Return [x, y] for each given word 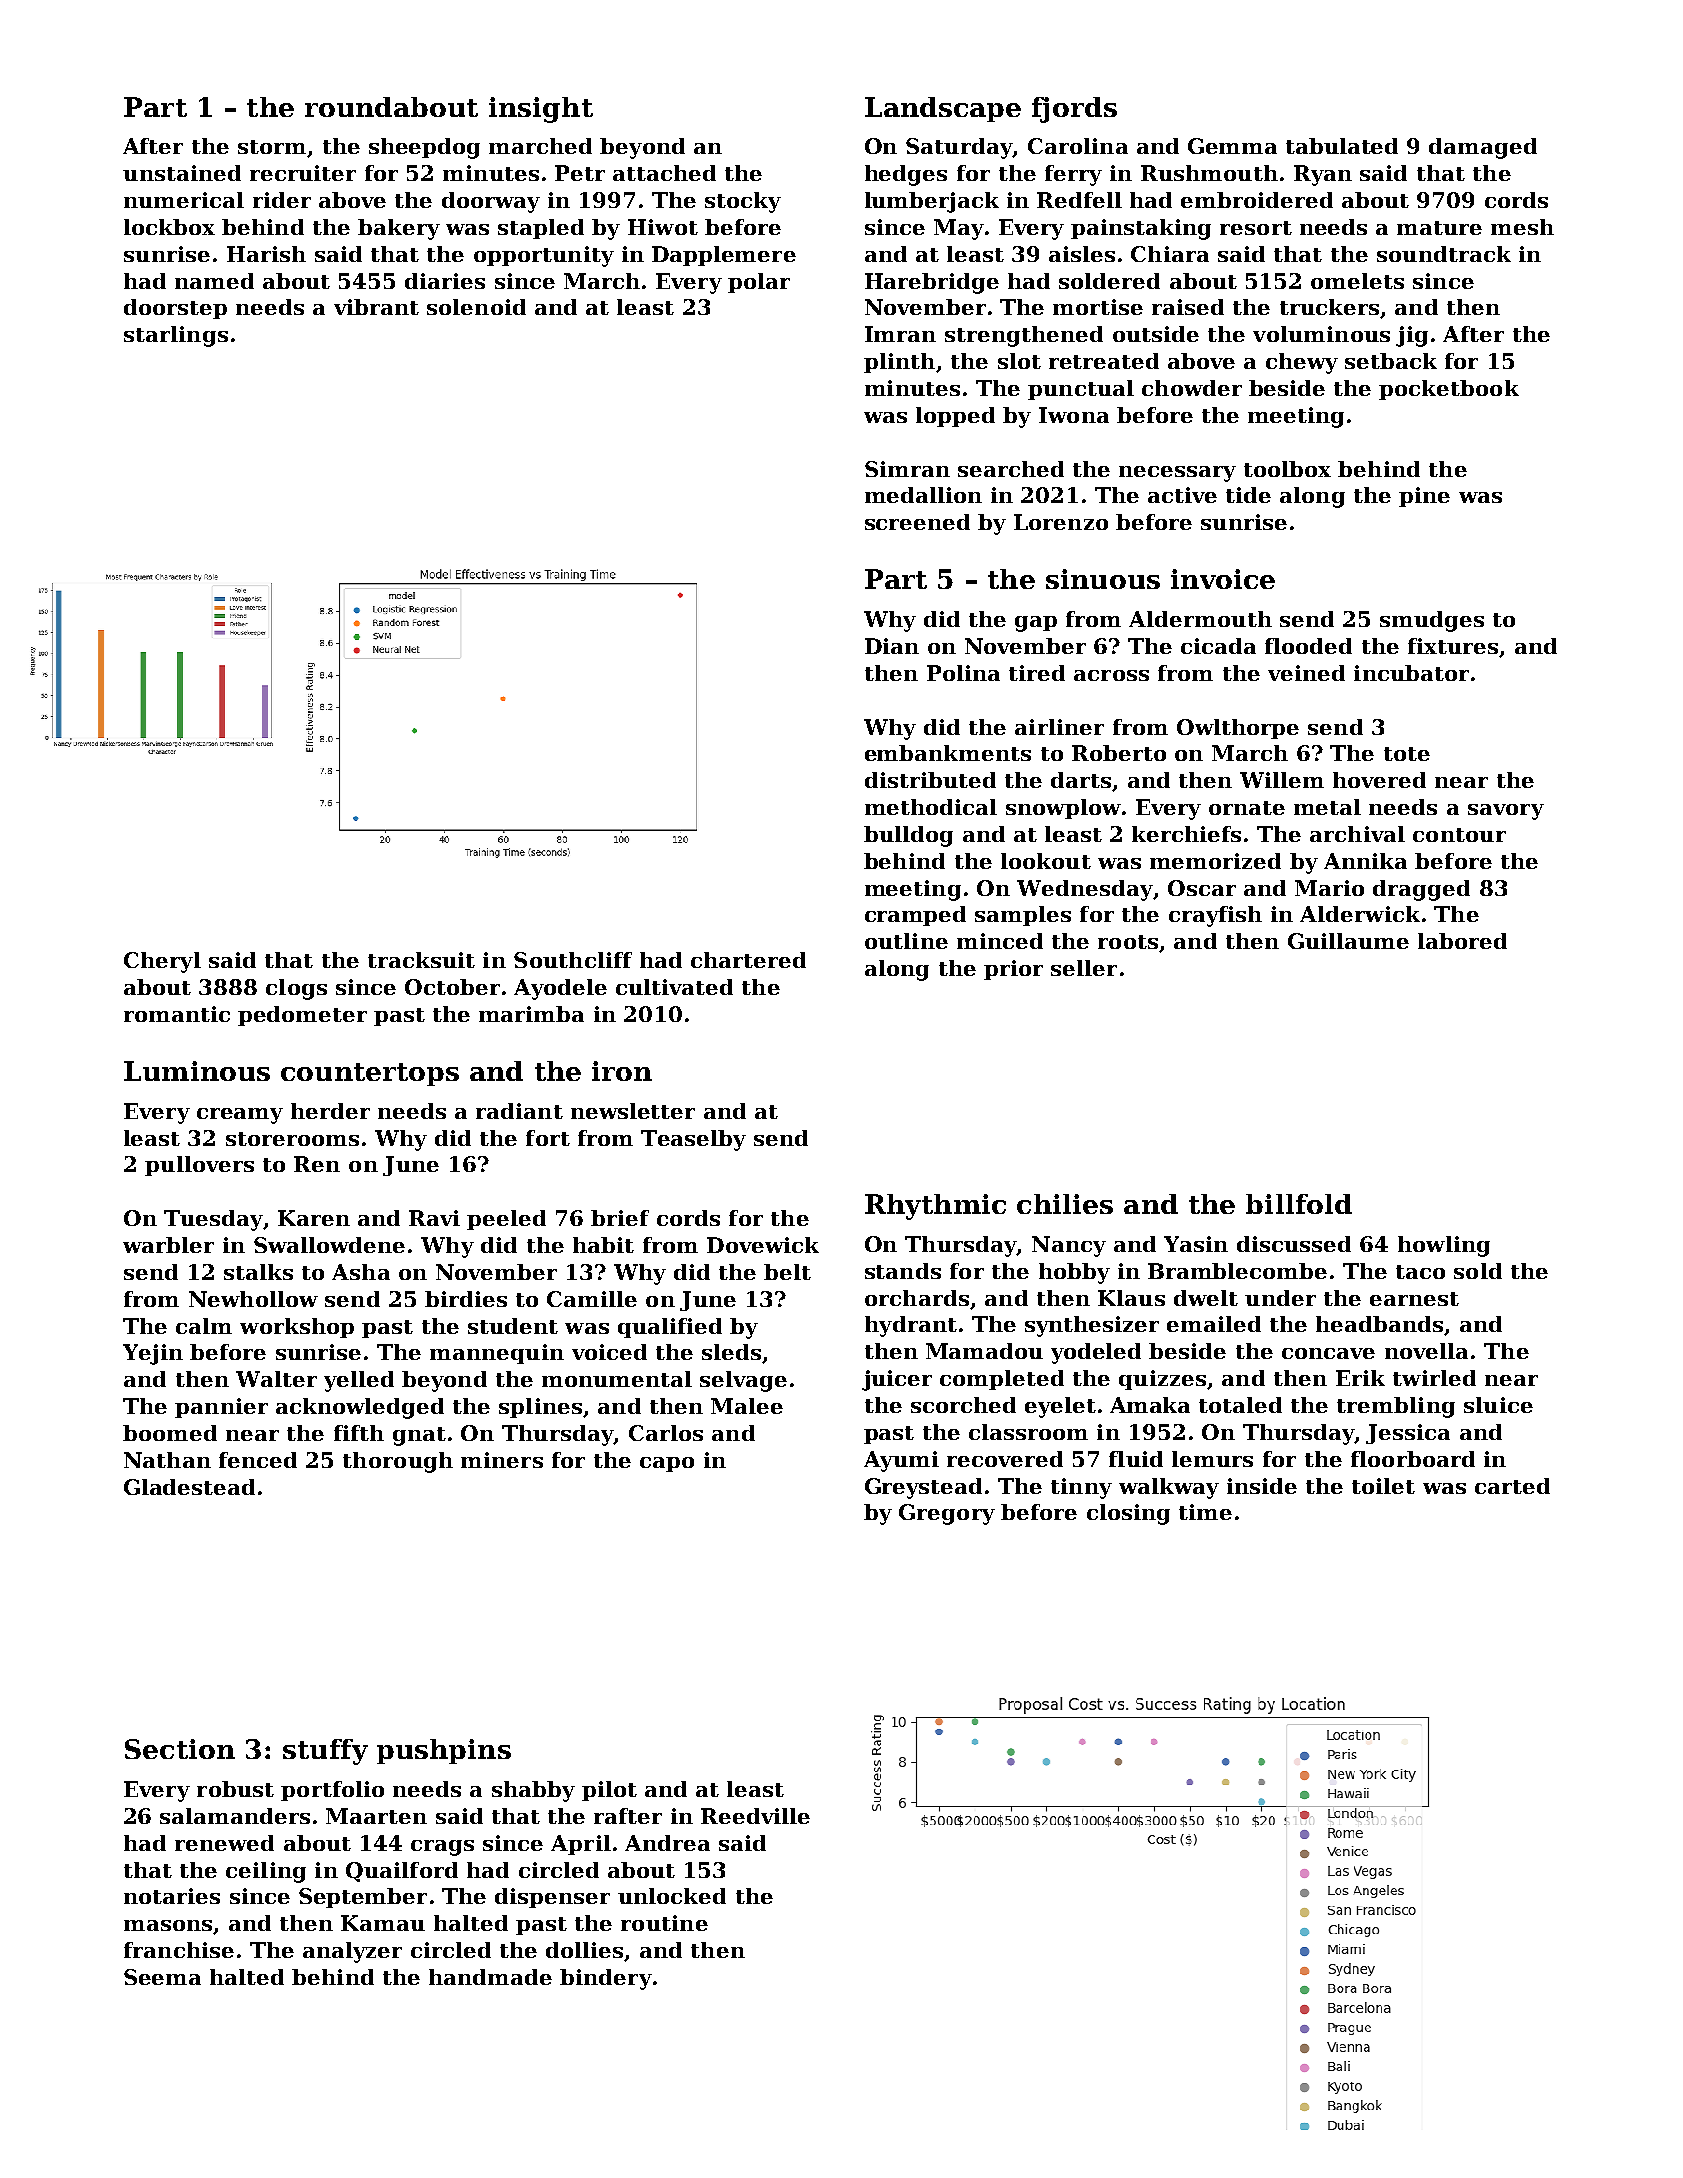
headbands [1379, 1324]
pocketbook [1449, 390]
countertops [370, 1074]
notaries [172, 1896]
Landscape [943, 109]
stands [903, 1271]
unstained [182, 173]
